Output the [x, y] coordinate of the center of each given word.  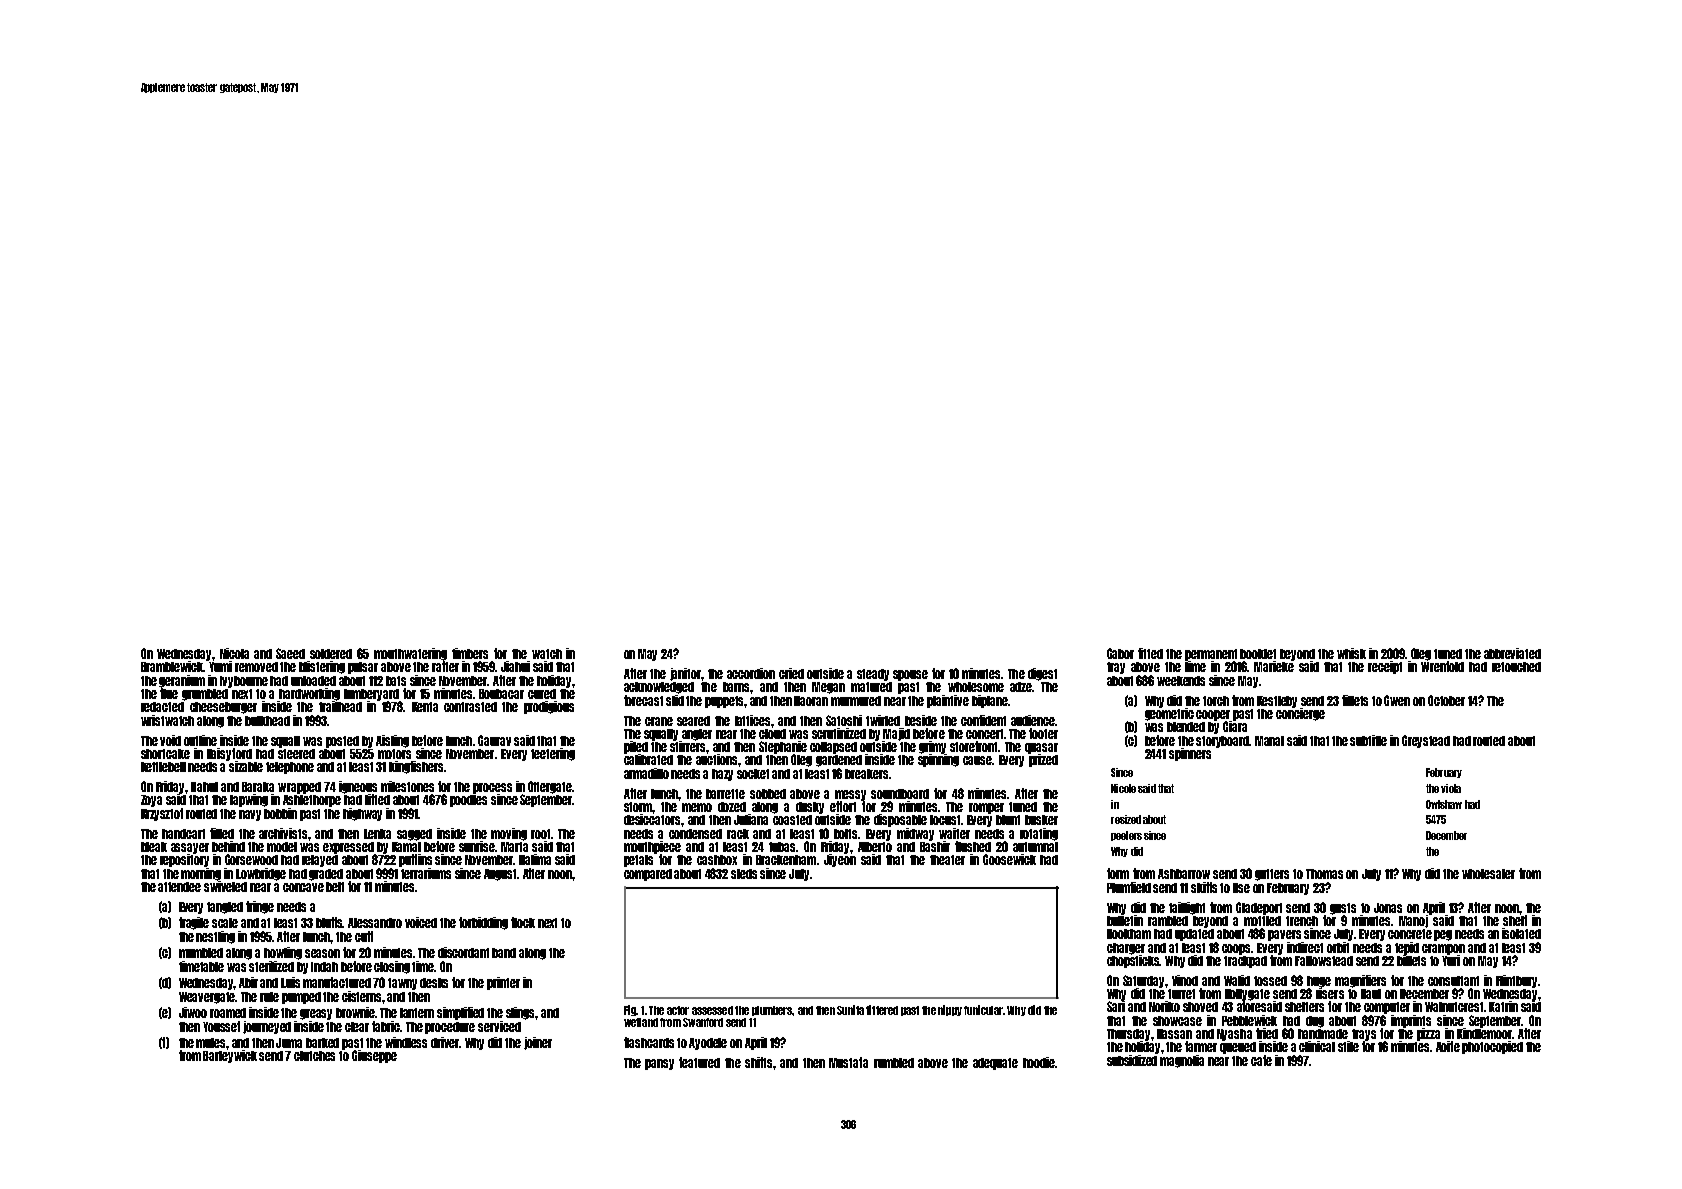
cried [791, 673]
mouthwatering [410, 654]
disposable [900, 820]
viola [1451, 788]
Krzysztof [162, 814]
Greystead [1426, 741]
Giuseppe [374, 1056]
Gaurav [494, 740]
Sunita [850, 1010]
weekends [1181, 681]
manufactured [337, 982]
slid [675, 700]
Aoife [1448, 1046]
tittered [882, 1010]
